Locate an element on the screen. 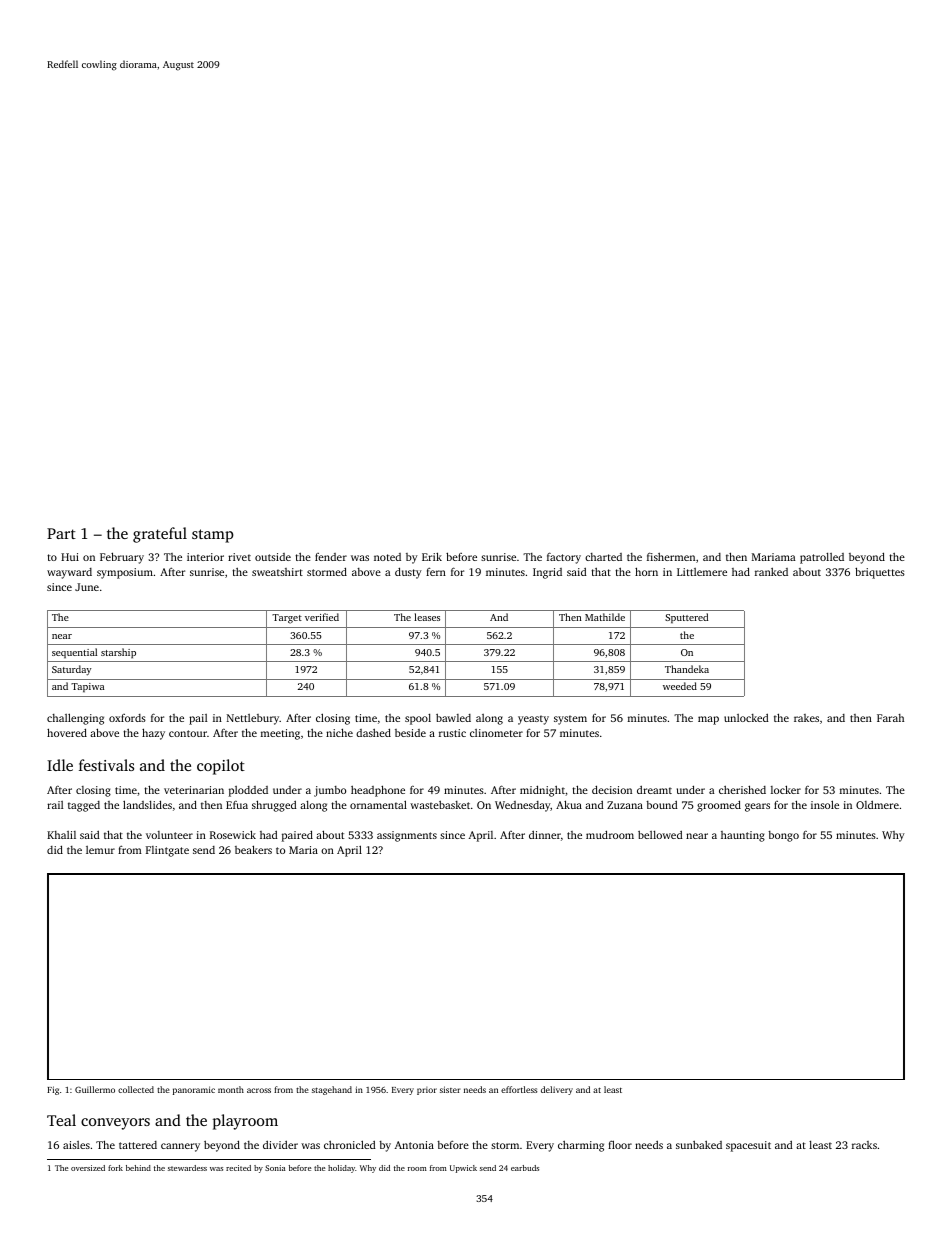 The image size is (952, 1233). behind is located at coordinates (138, 1168).
